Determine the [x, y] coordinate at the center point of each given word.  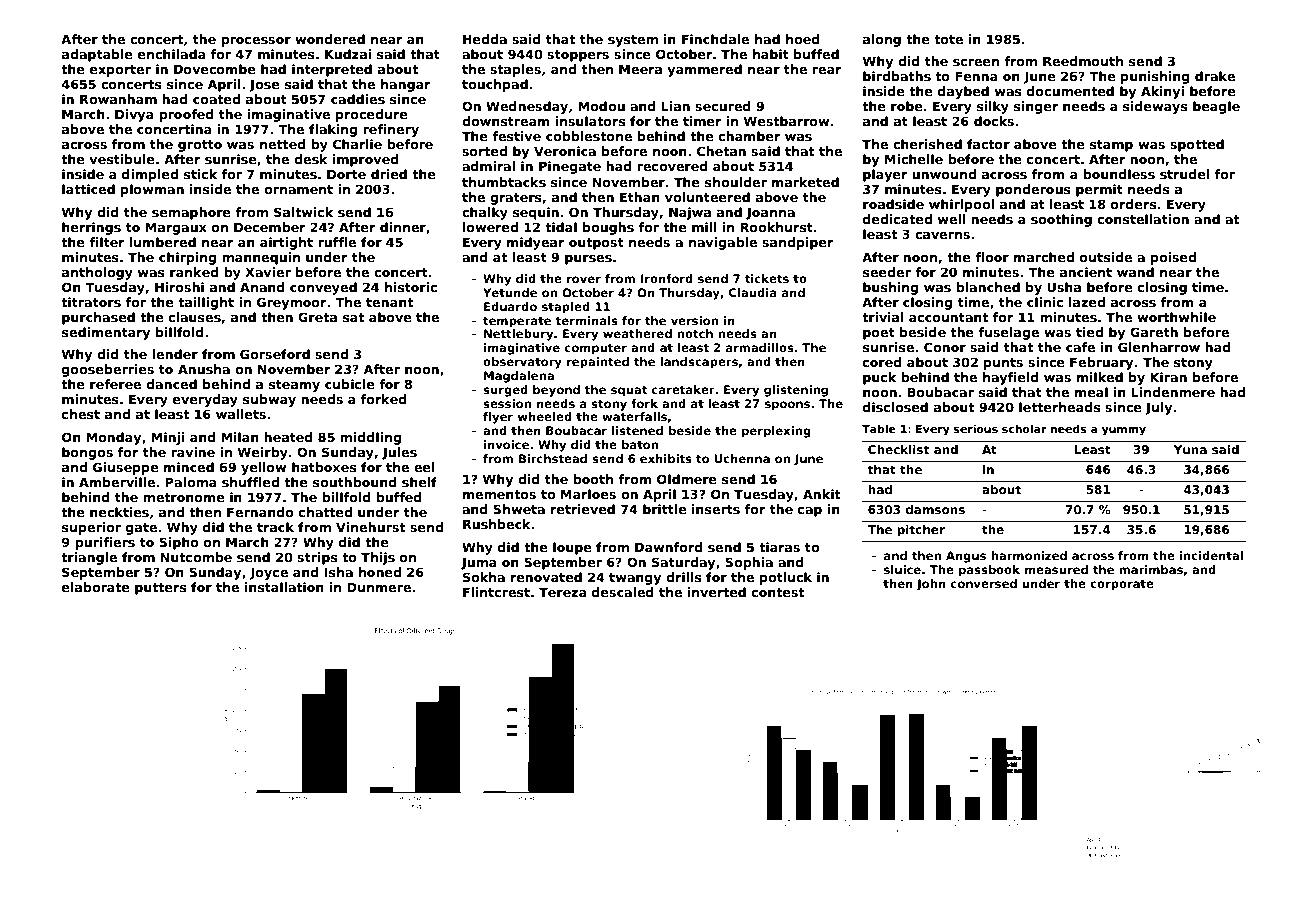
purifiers [105, 543]
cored [882, 362]
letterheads [1060, 407]
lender [175, 354]
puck [879, 378]
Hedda [485, 39]
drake [1215, 76]
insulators [590, 121]
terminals [586, 320]
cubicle [350, 384]
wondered [330, 39]
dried [389, 174]
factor [988, 144]
